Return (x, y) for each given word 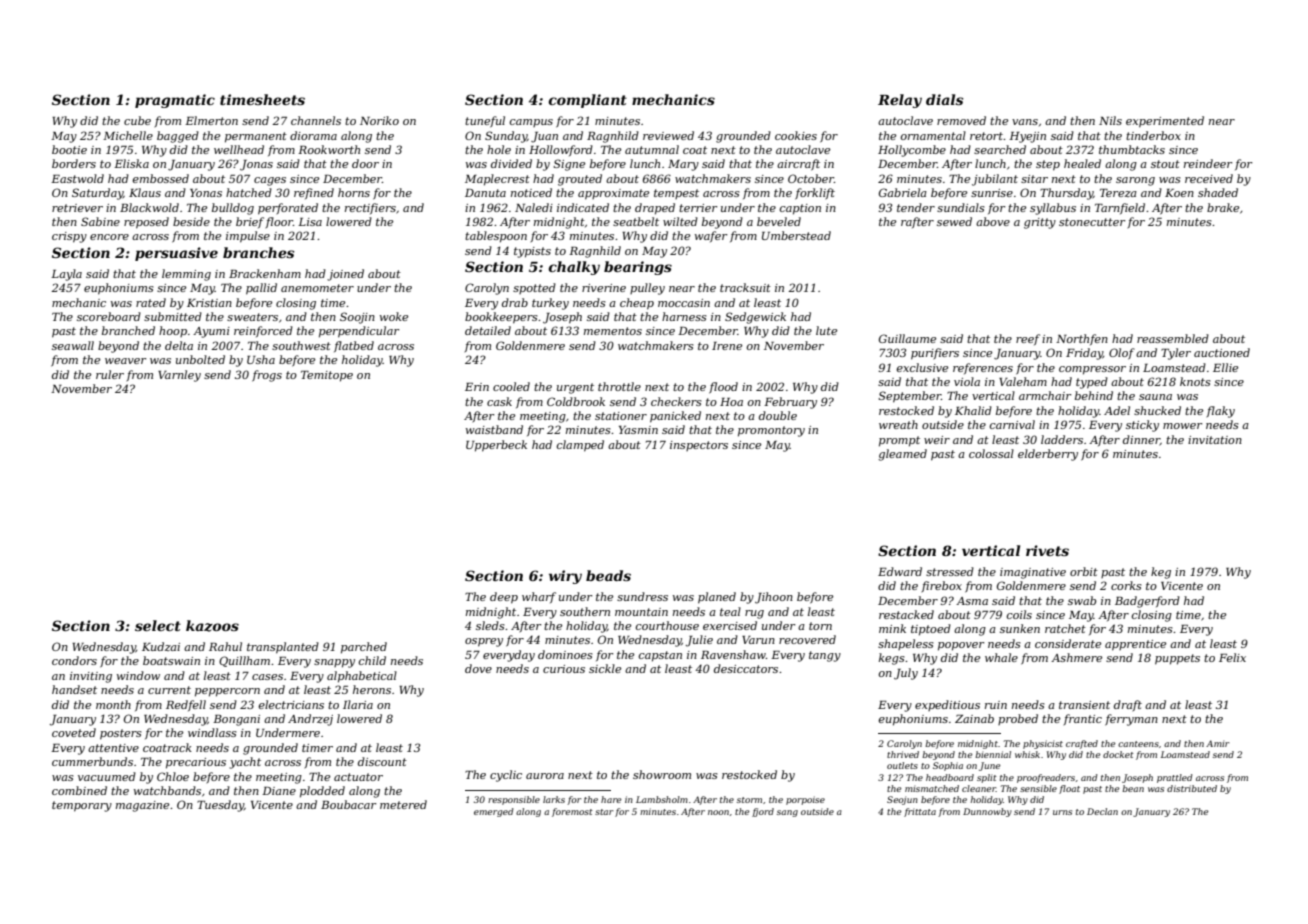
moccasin (684, 303)
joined (345, 275)
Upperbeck (496, 446)
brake (1223, 207)
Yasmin (638, 430)
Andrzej (310, 720)
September (910, 397)
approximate (613, 194)
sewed (954, 221)
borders (74, 163)
